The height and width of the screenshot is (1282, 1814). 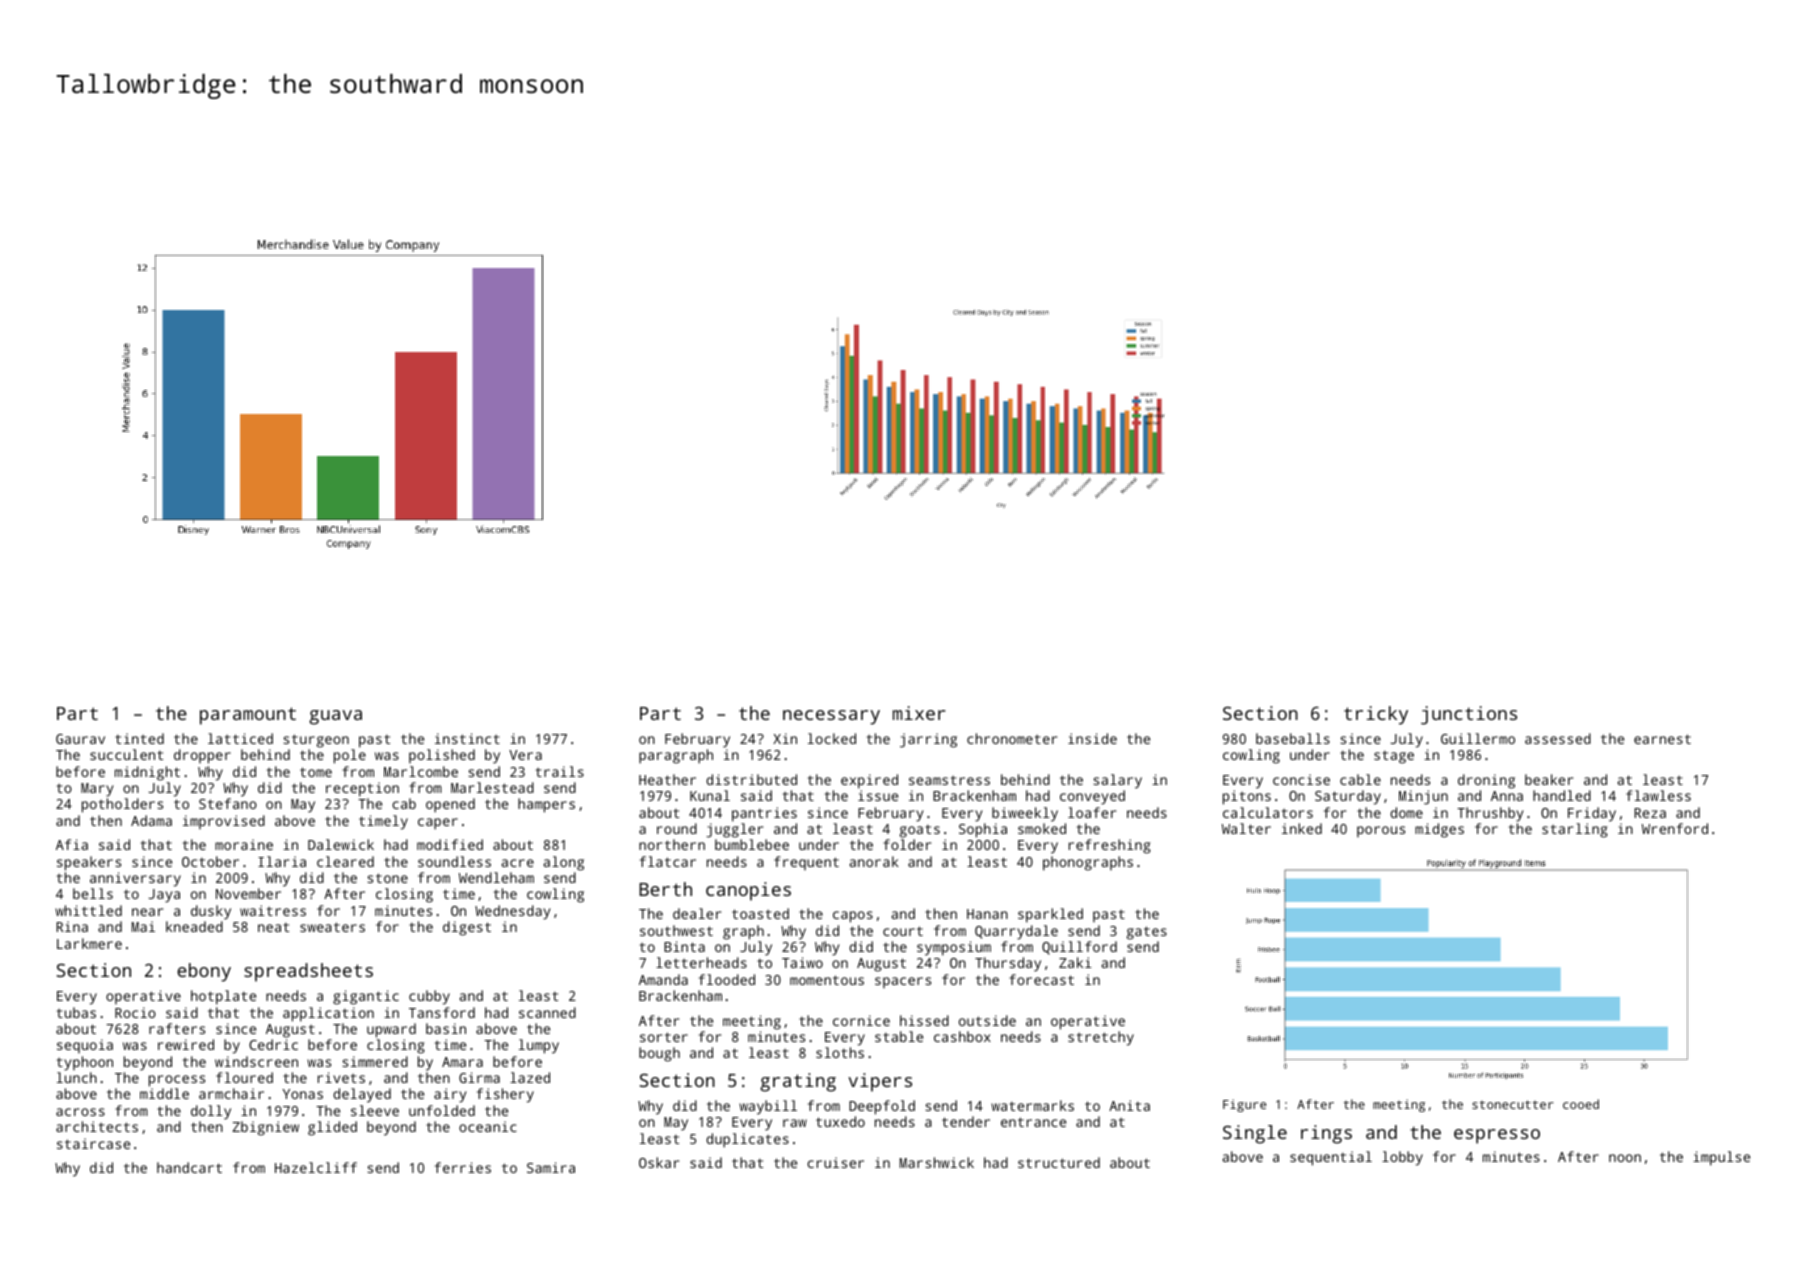 What do you see at coordinates (919, 713) in the screenshot?
I see `mixer` at bounding box center [919, 713].
